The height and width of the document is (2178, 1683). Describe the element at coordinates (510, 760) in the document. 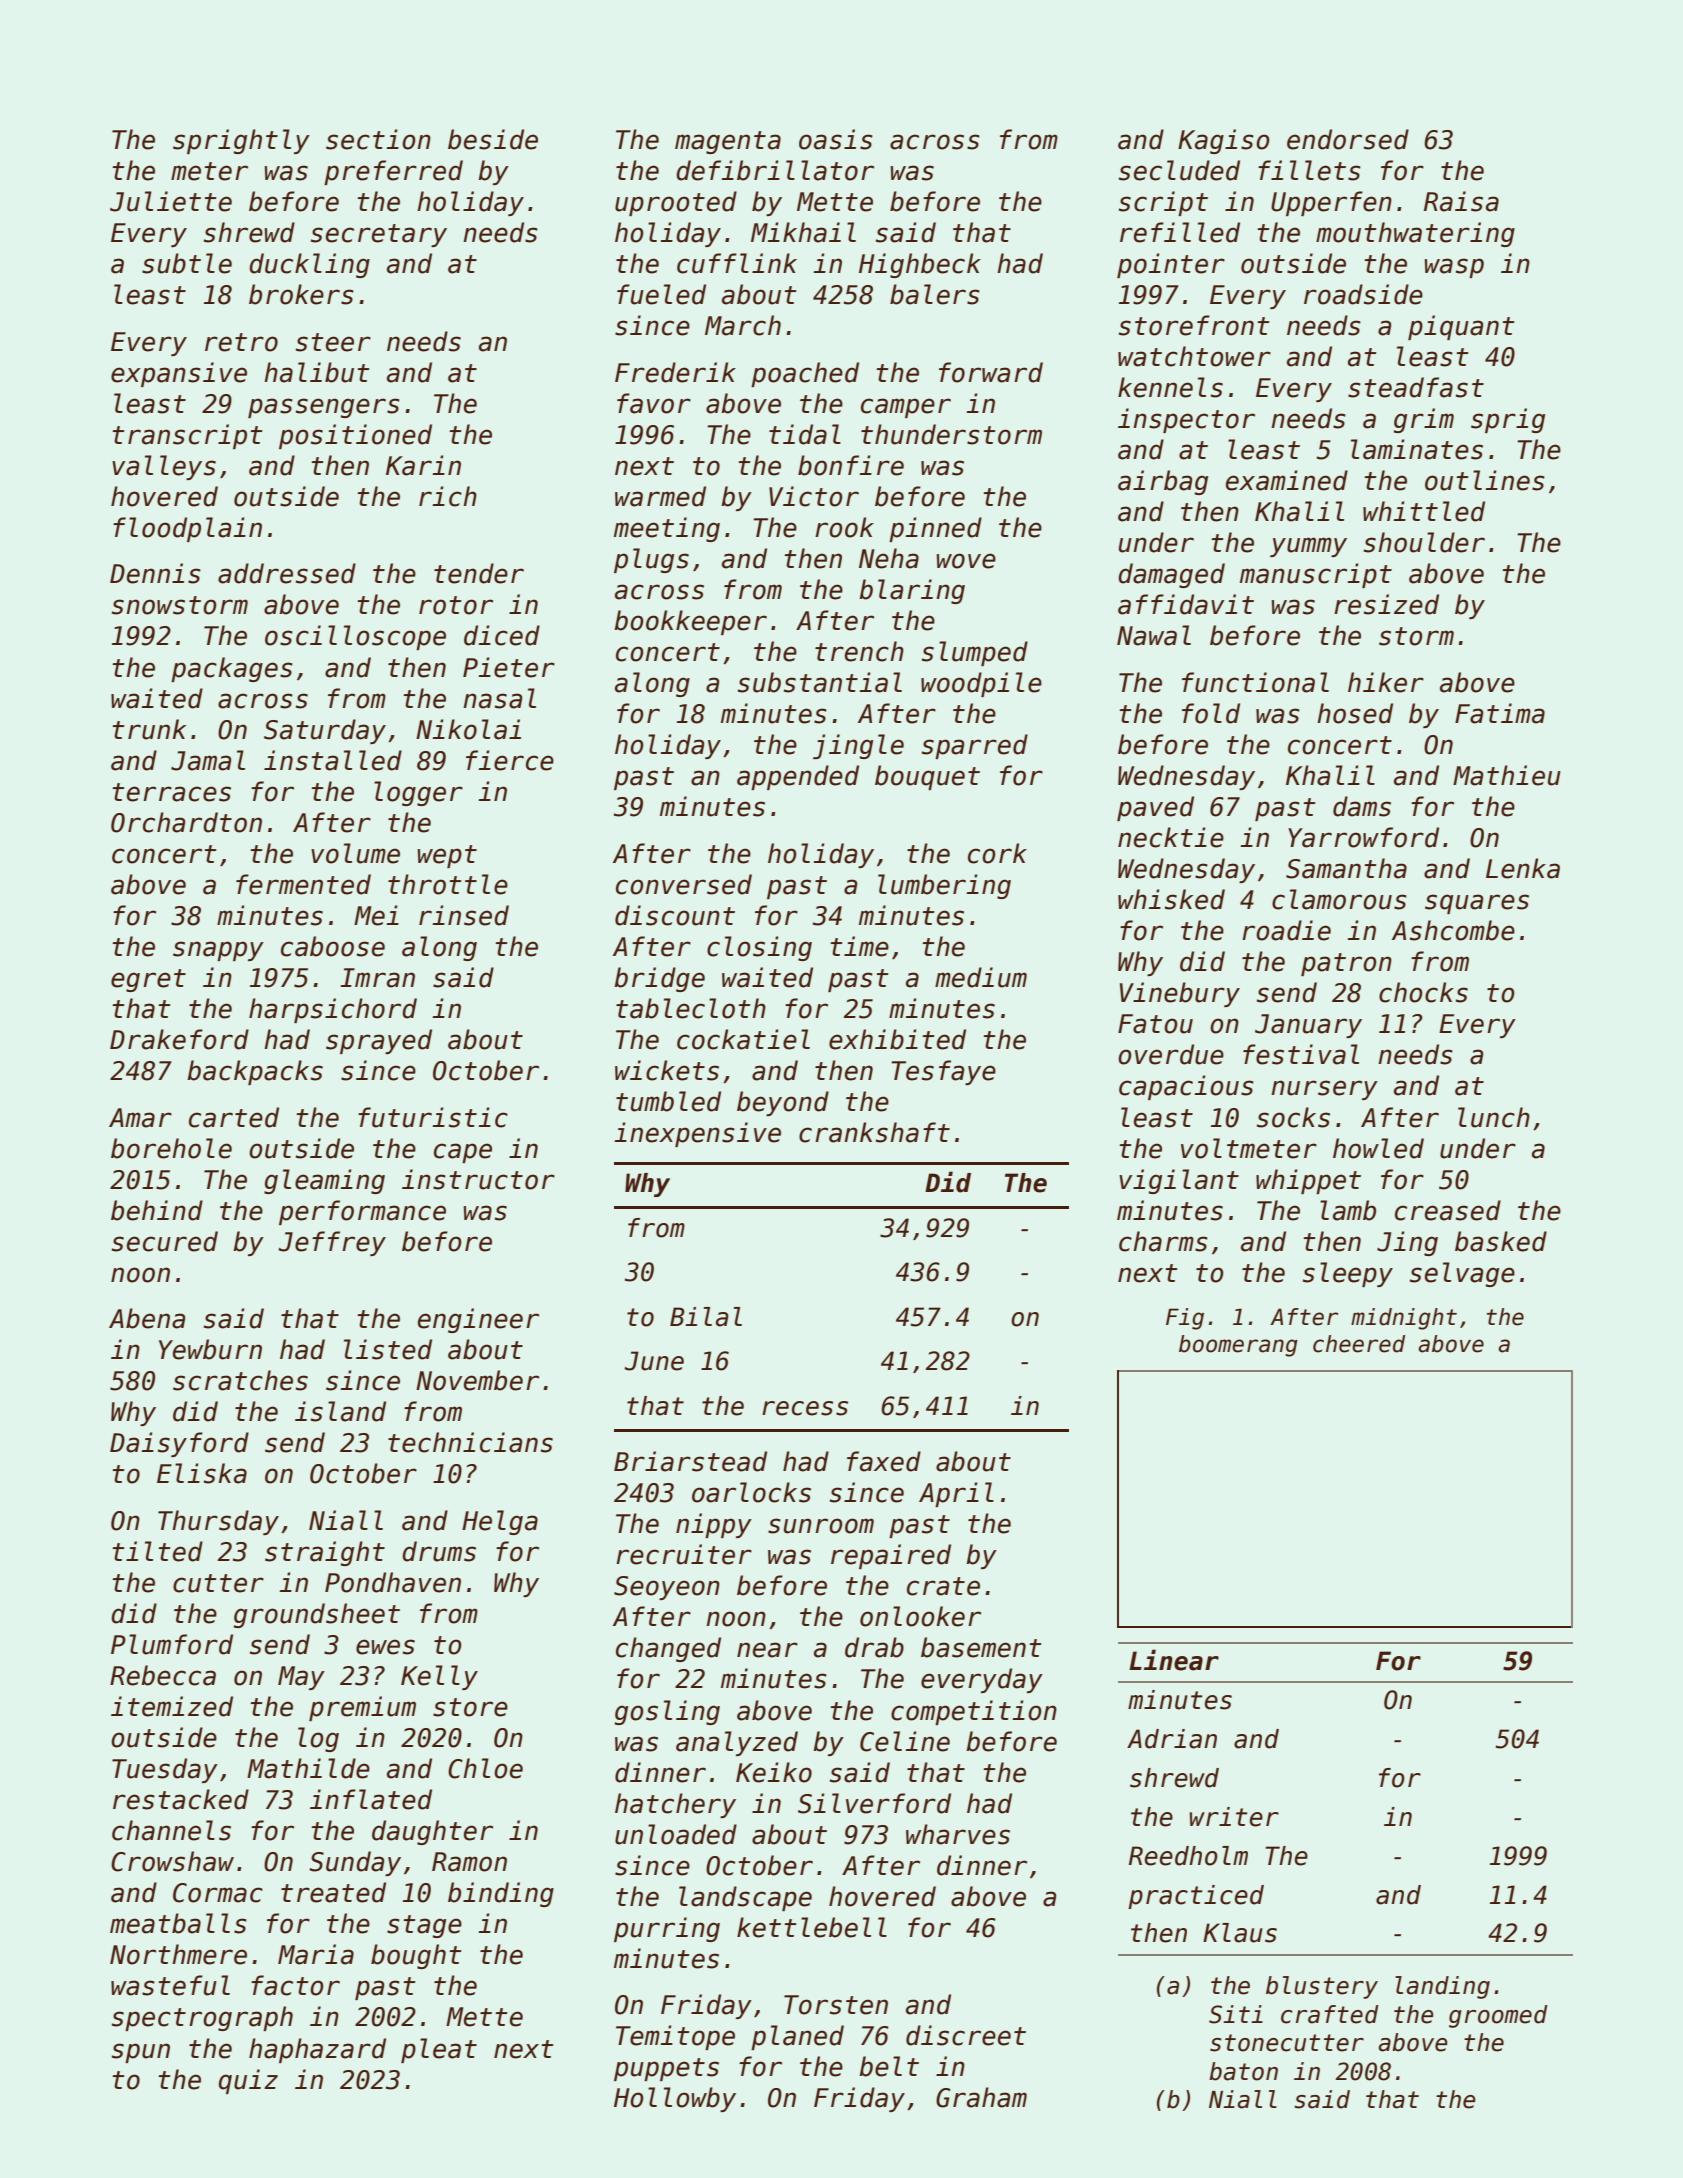

I see `fierce` at that location.
